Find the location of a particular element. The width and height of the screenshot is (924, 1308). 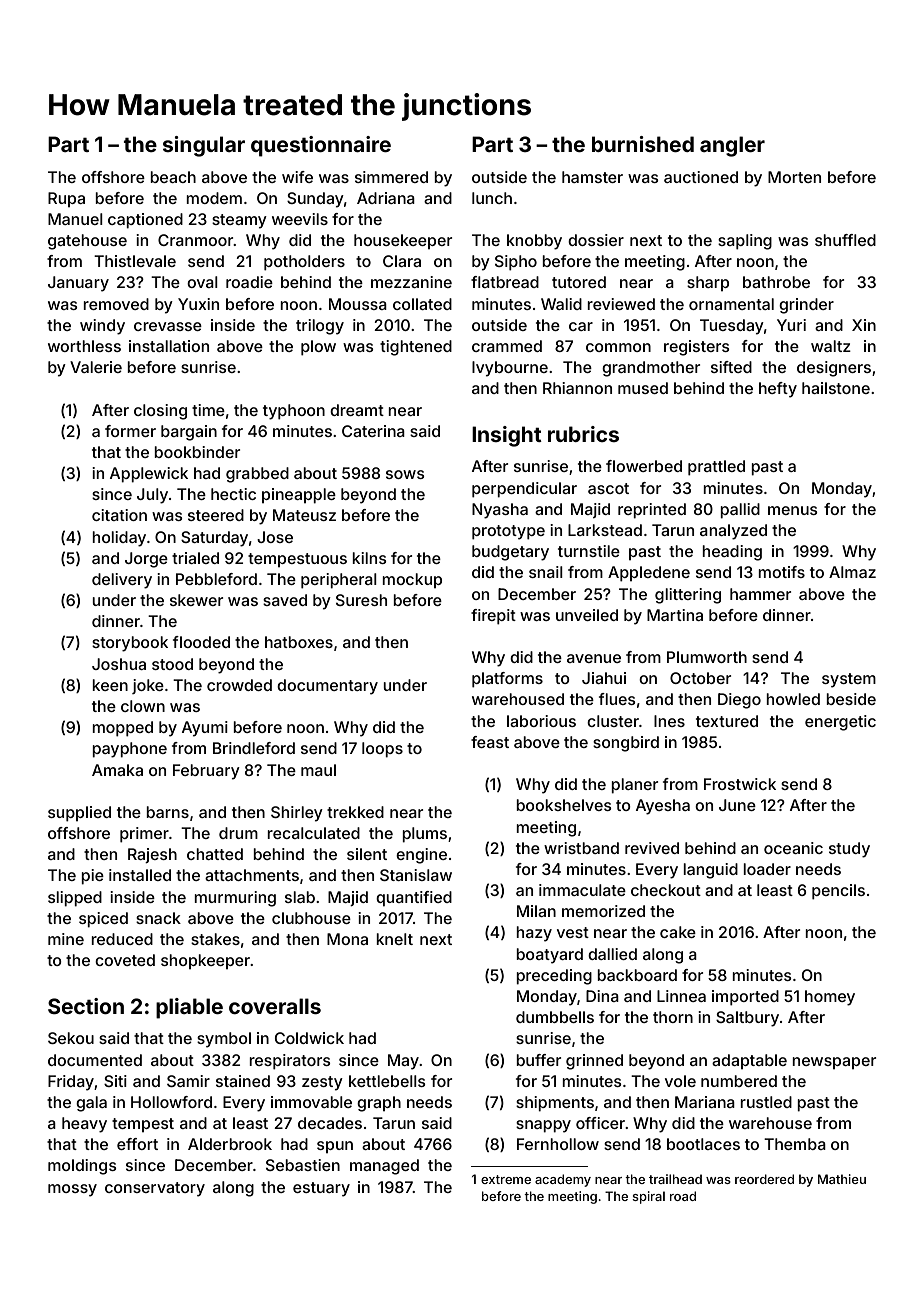

beach is located at coordinates (173, 177).
